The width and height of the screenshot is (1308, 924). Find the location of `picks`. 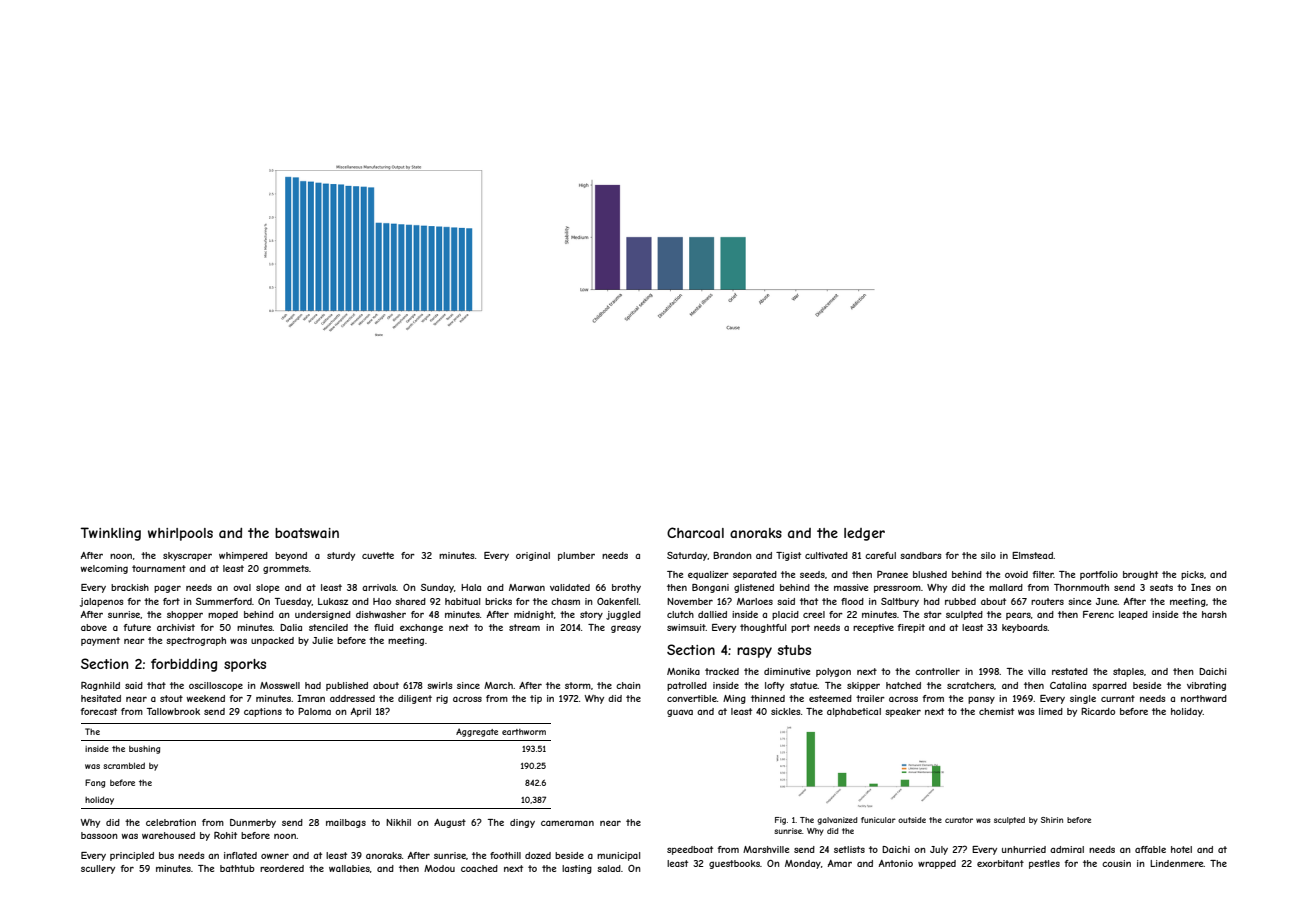

picks is located at coordinates (1192, 575).
